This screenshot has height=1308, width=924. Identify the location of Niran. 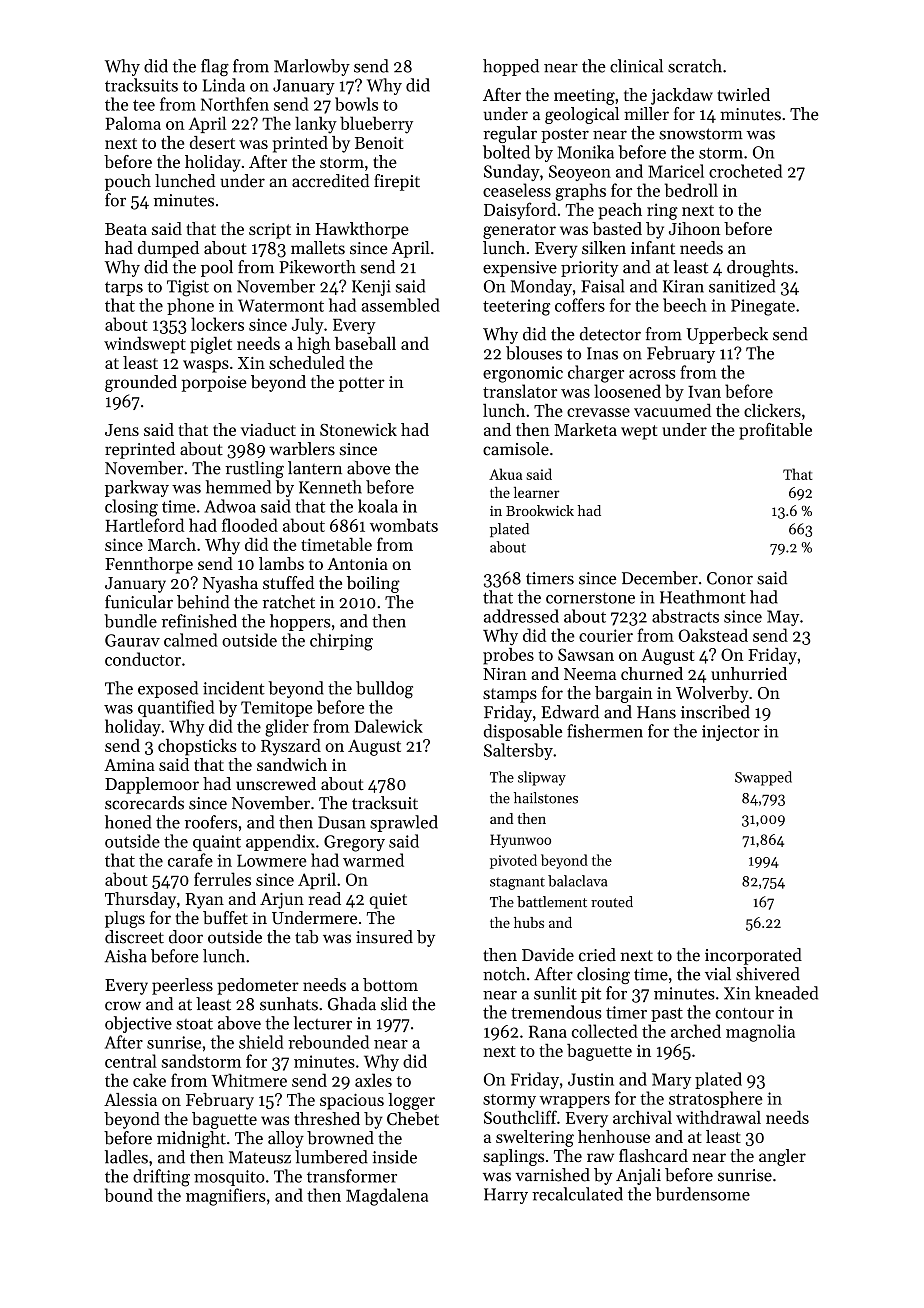
(505, 674).
